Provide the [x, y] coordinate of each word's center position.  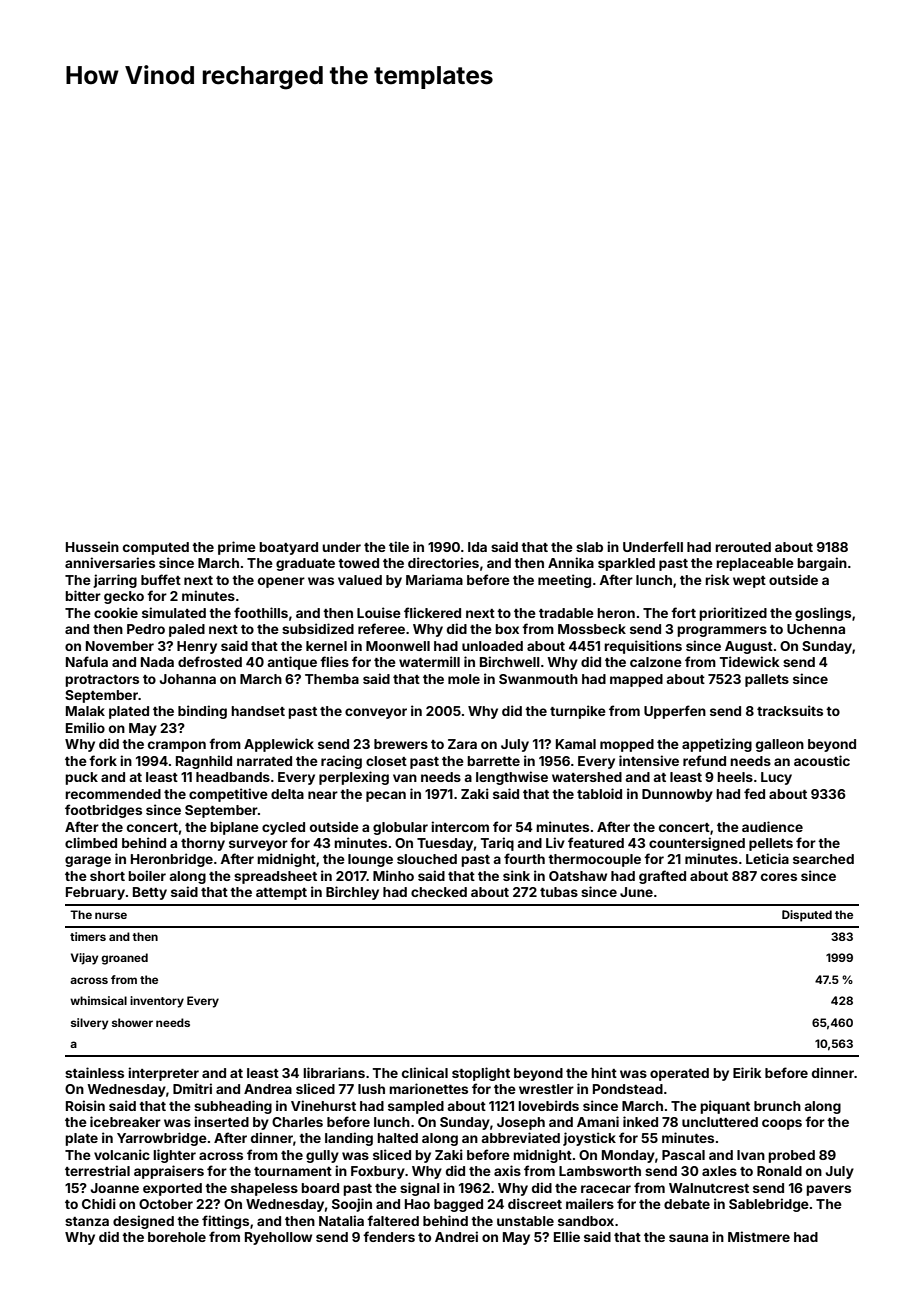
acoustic [822, 760]
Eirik [747, 1072]
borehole [177, 1237]
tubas [559, 892]
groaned [124, 959]
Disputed [807, 916]
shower [132, 1022]
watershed [587, 777]
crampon [177, 746]
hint [604, 1072]
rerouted [743, 547]
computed [156, 548]
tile [399, 546]
